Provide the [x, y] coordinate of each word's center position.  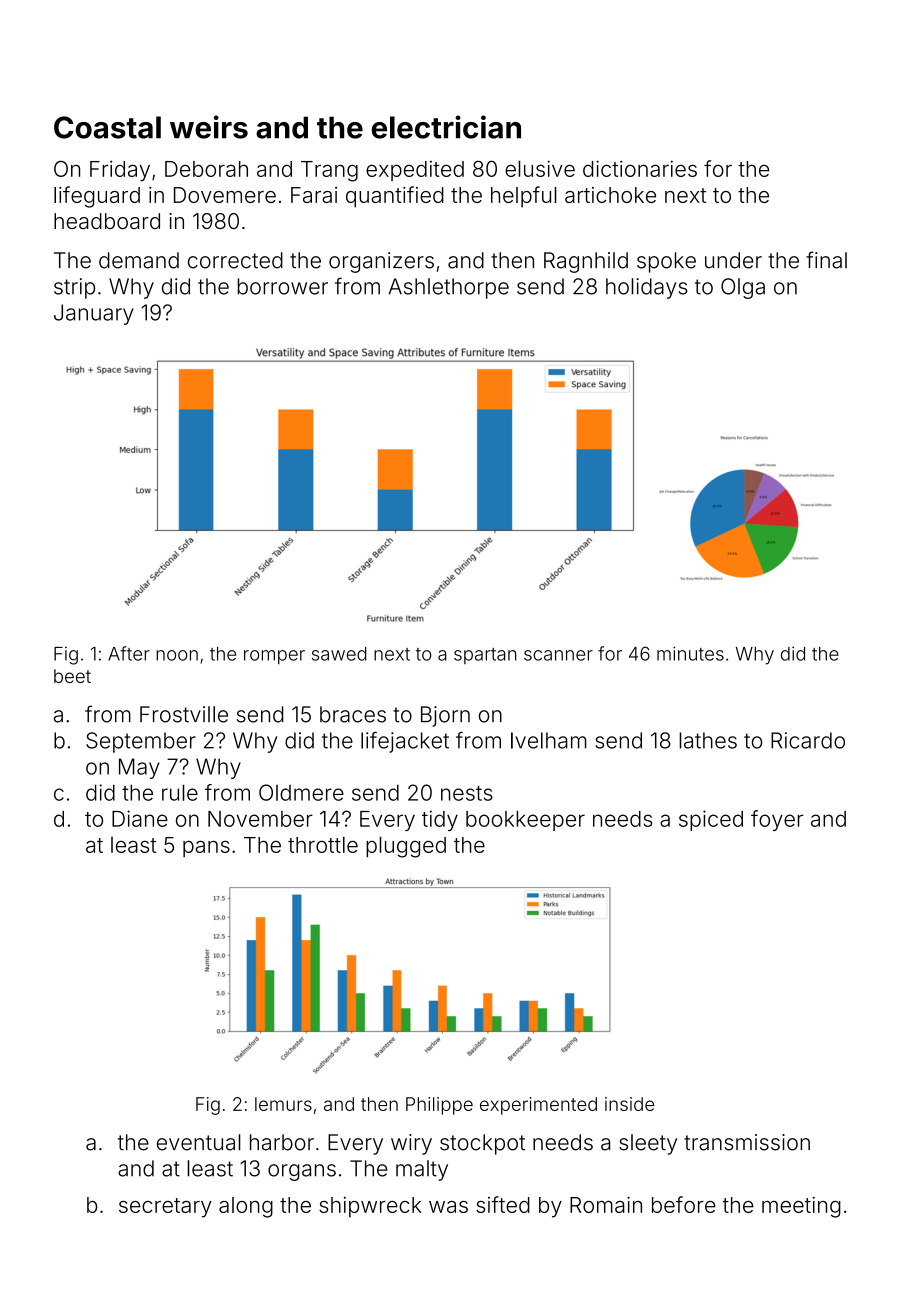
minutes [690, 653]
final [826, 260]
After [129, 653]
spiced [711, 820]
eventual [199, 1142]
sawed [339, 654]
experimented [538, 1106]
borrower [283, 286]
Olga [743, 288]
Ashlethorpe [448, 288]
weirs [209, 127]
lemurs [283, 1104]
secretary [165, 1208]
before [684, 1204]
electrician [446, 127]
